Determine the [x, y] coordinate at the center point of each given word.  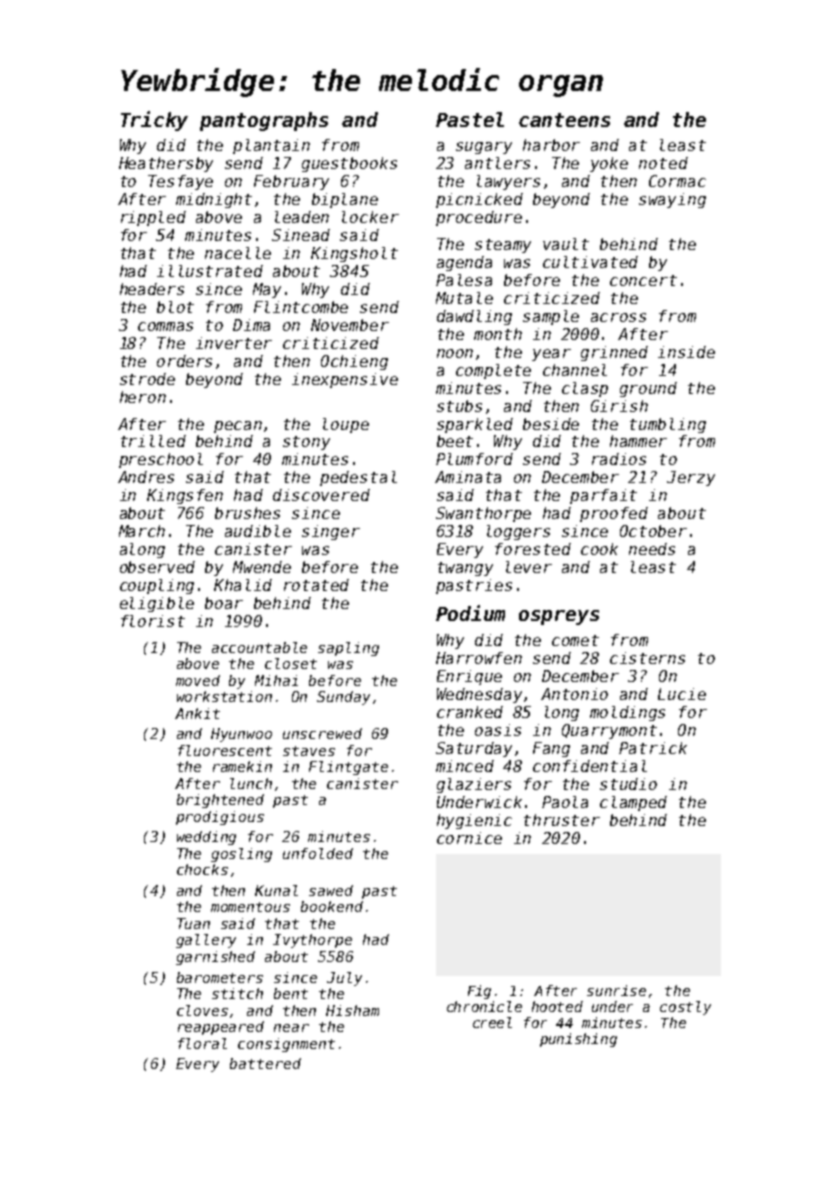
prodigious [220, 818]
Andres [146, 477]
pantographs [264, 121]
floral [202, 1043]
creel [492, 1022]
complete [493, 371]
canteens [564, 120]
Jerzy [691, 478]
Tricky [154, 121]
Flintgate [348, 768]
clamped [633, 803]
